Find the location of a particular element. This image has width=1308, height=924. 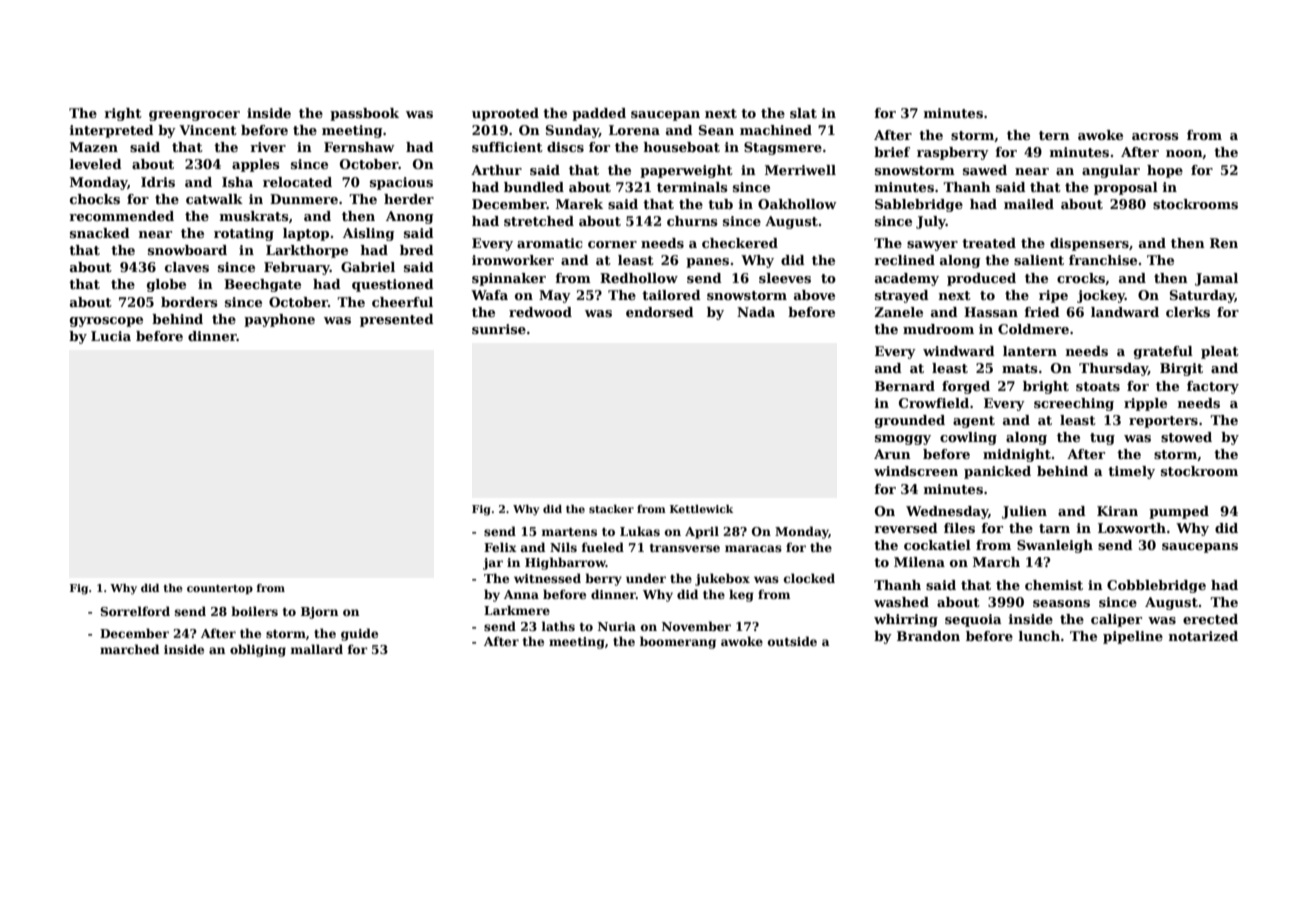

obliging is located at coordinates (258, 650).
